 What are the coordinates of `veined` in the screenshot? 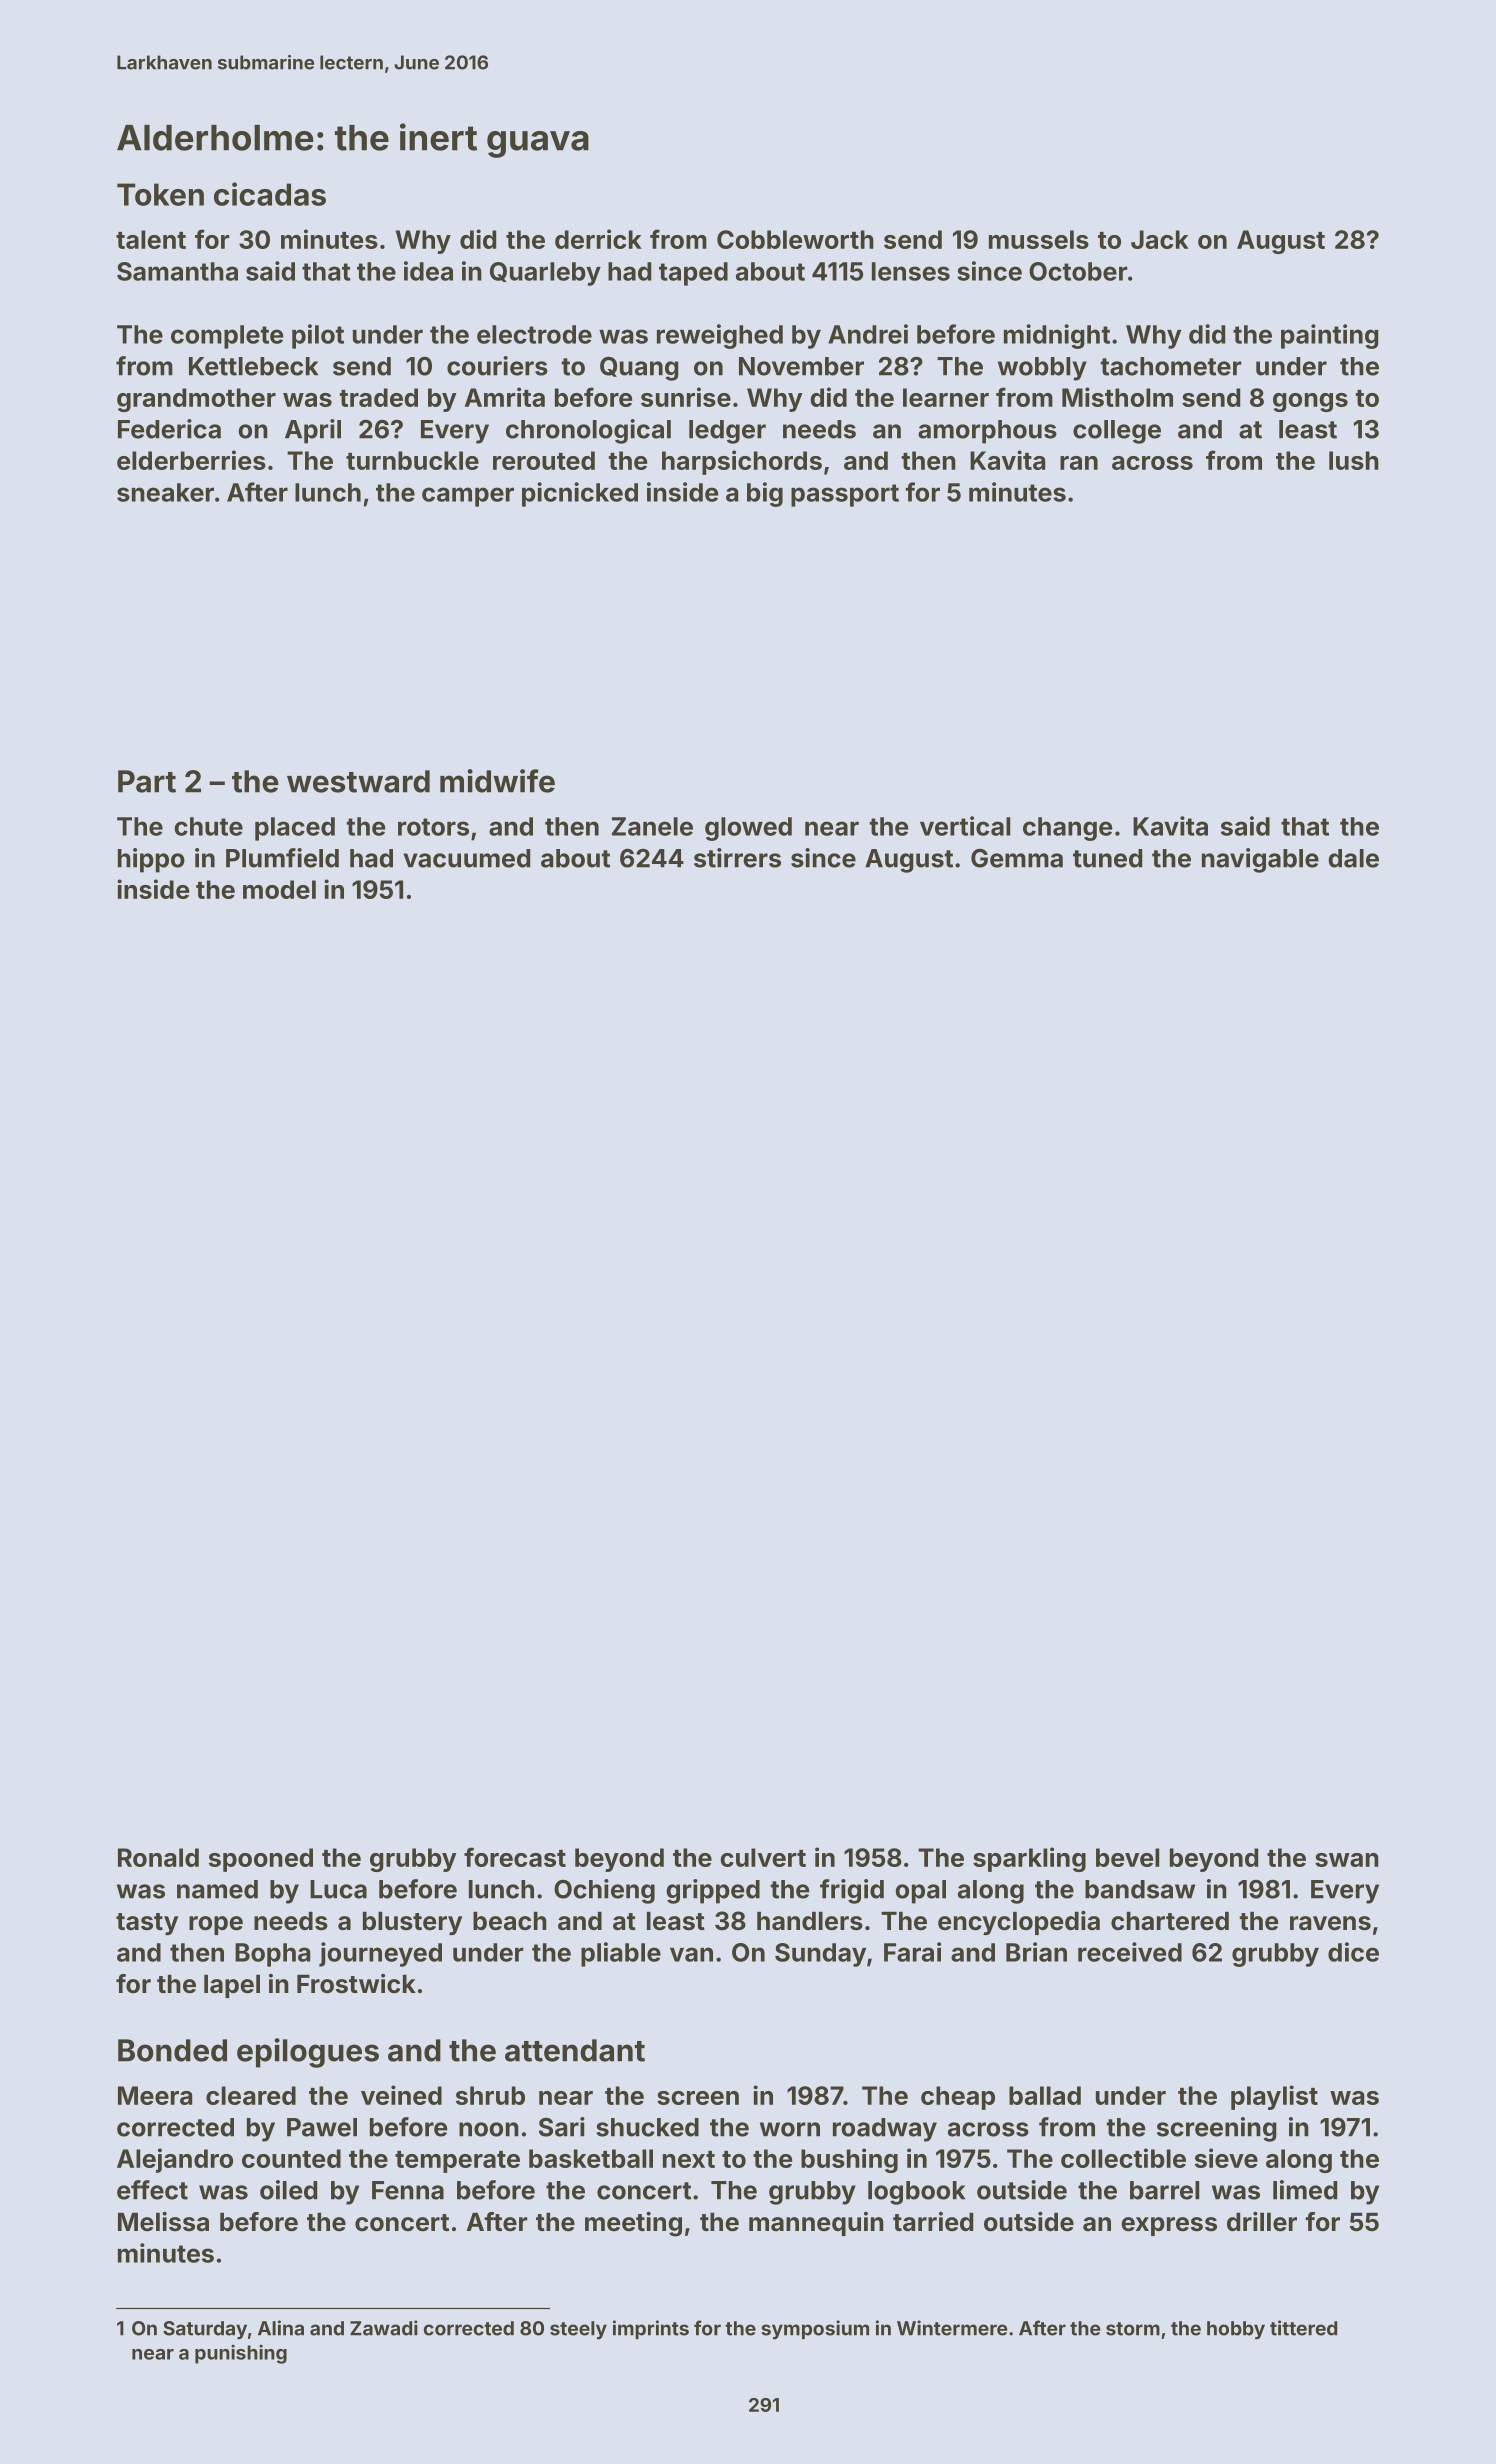 It's located at (401, 2095).
